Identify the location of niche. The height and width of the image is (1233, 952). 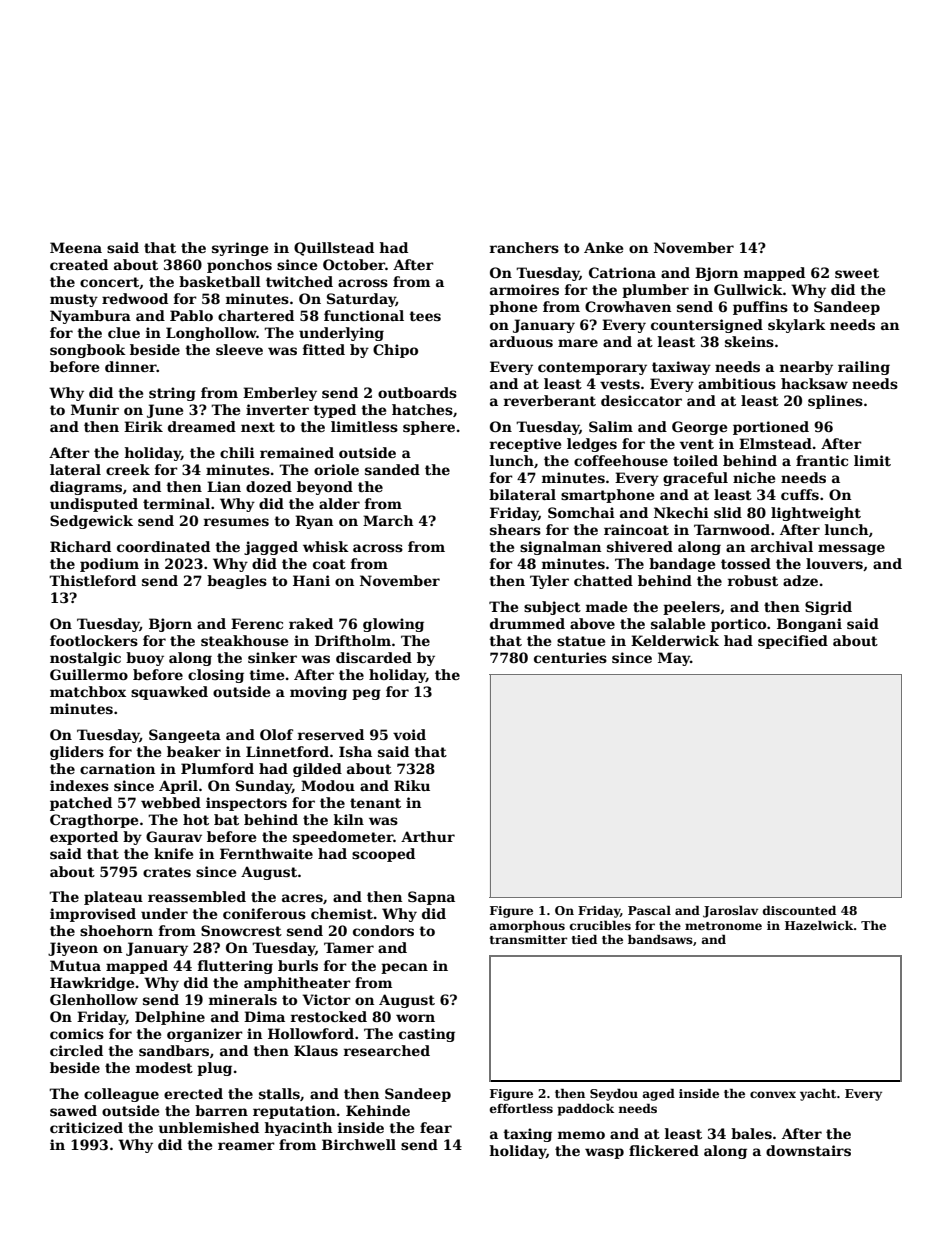
(754, 477).
